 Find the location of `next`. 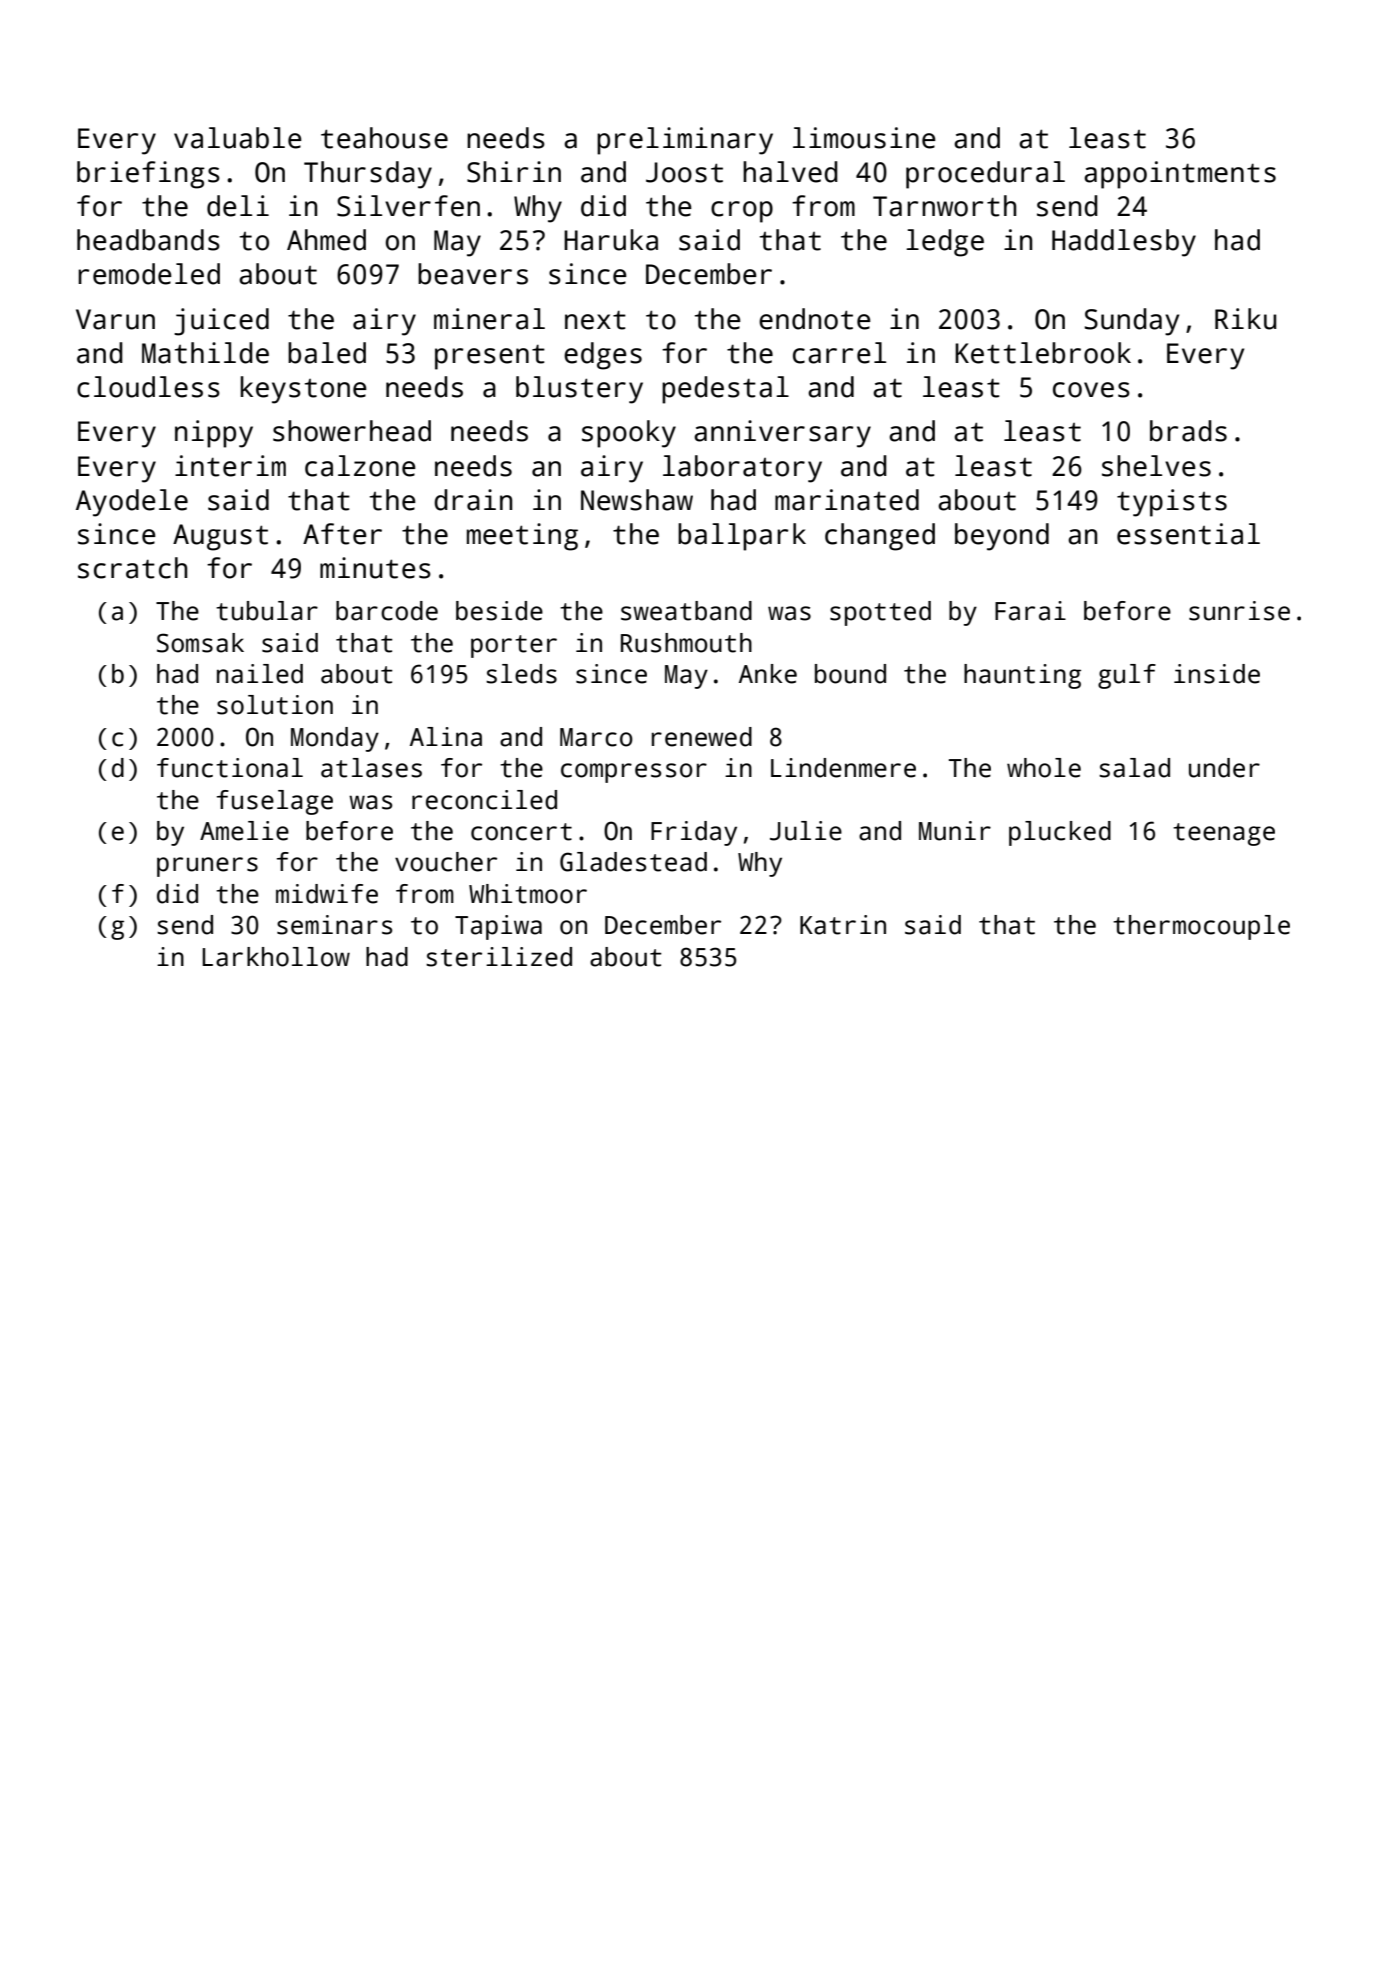

next is located at coordinates (595, 320).
